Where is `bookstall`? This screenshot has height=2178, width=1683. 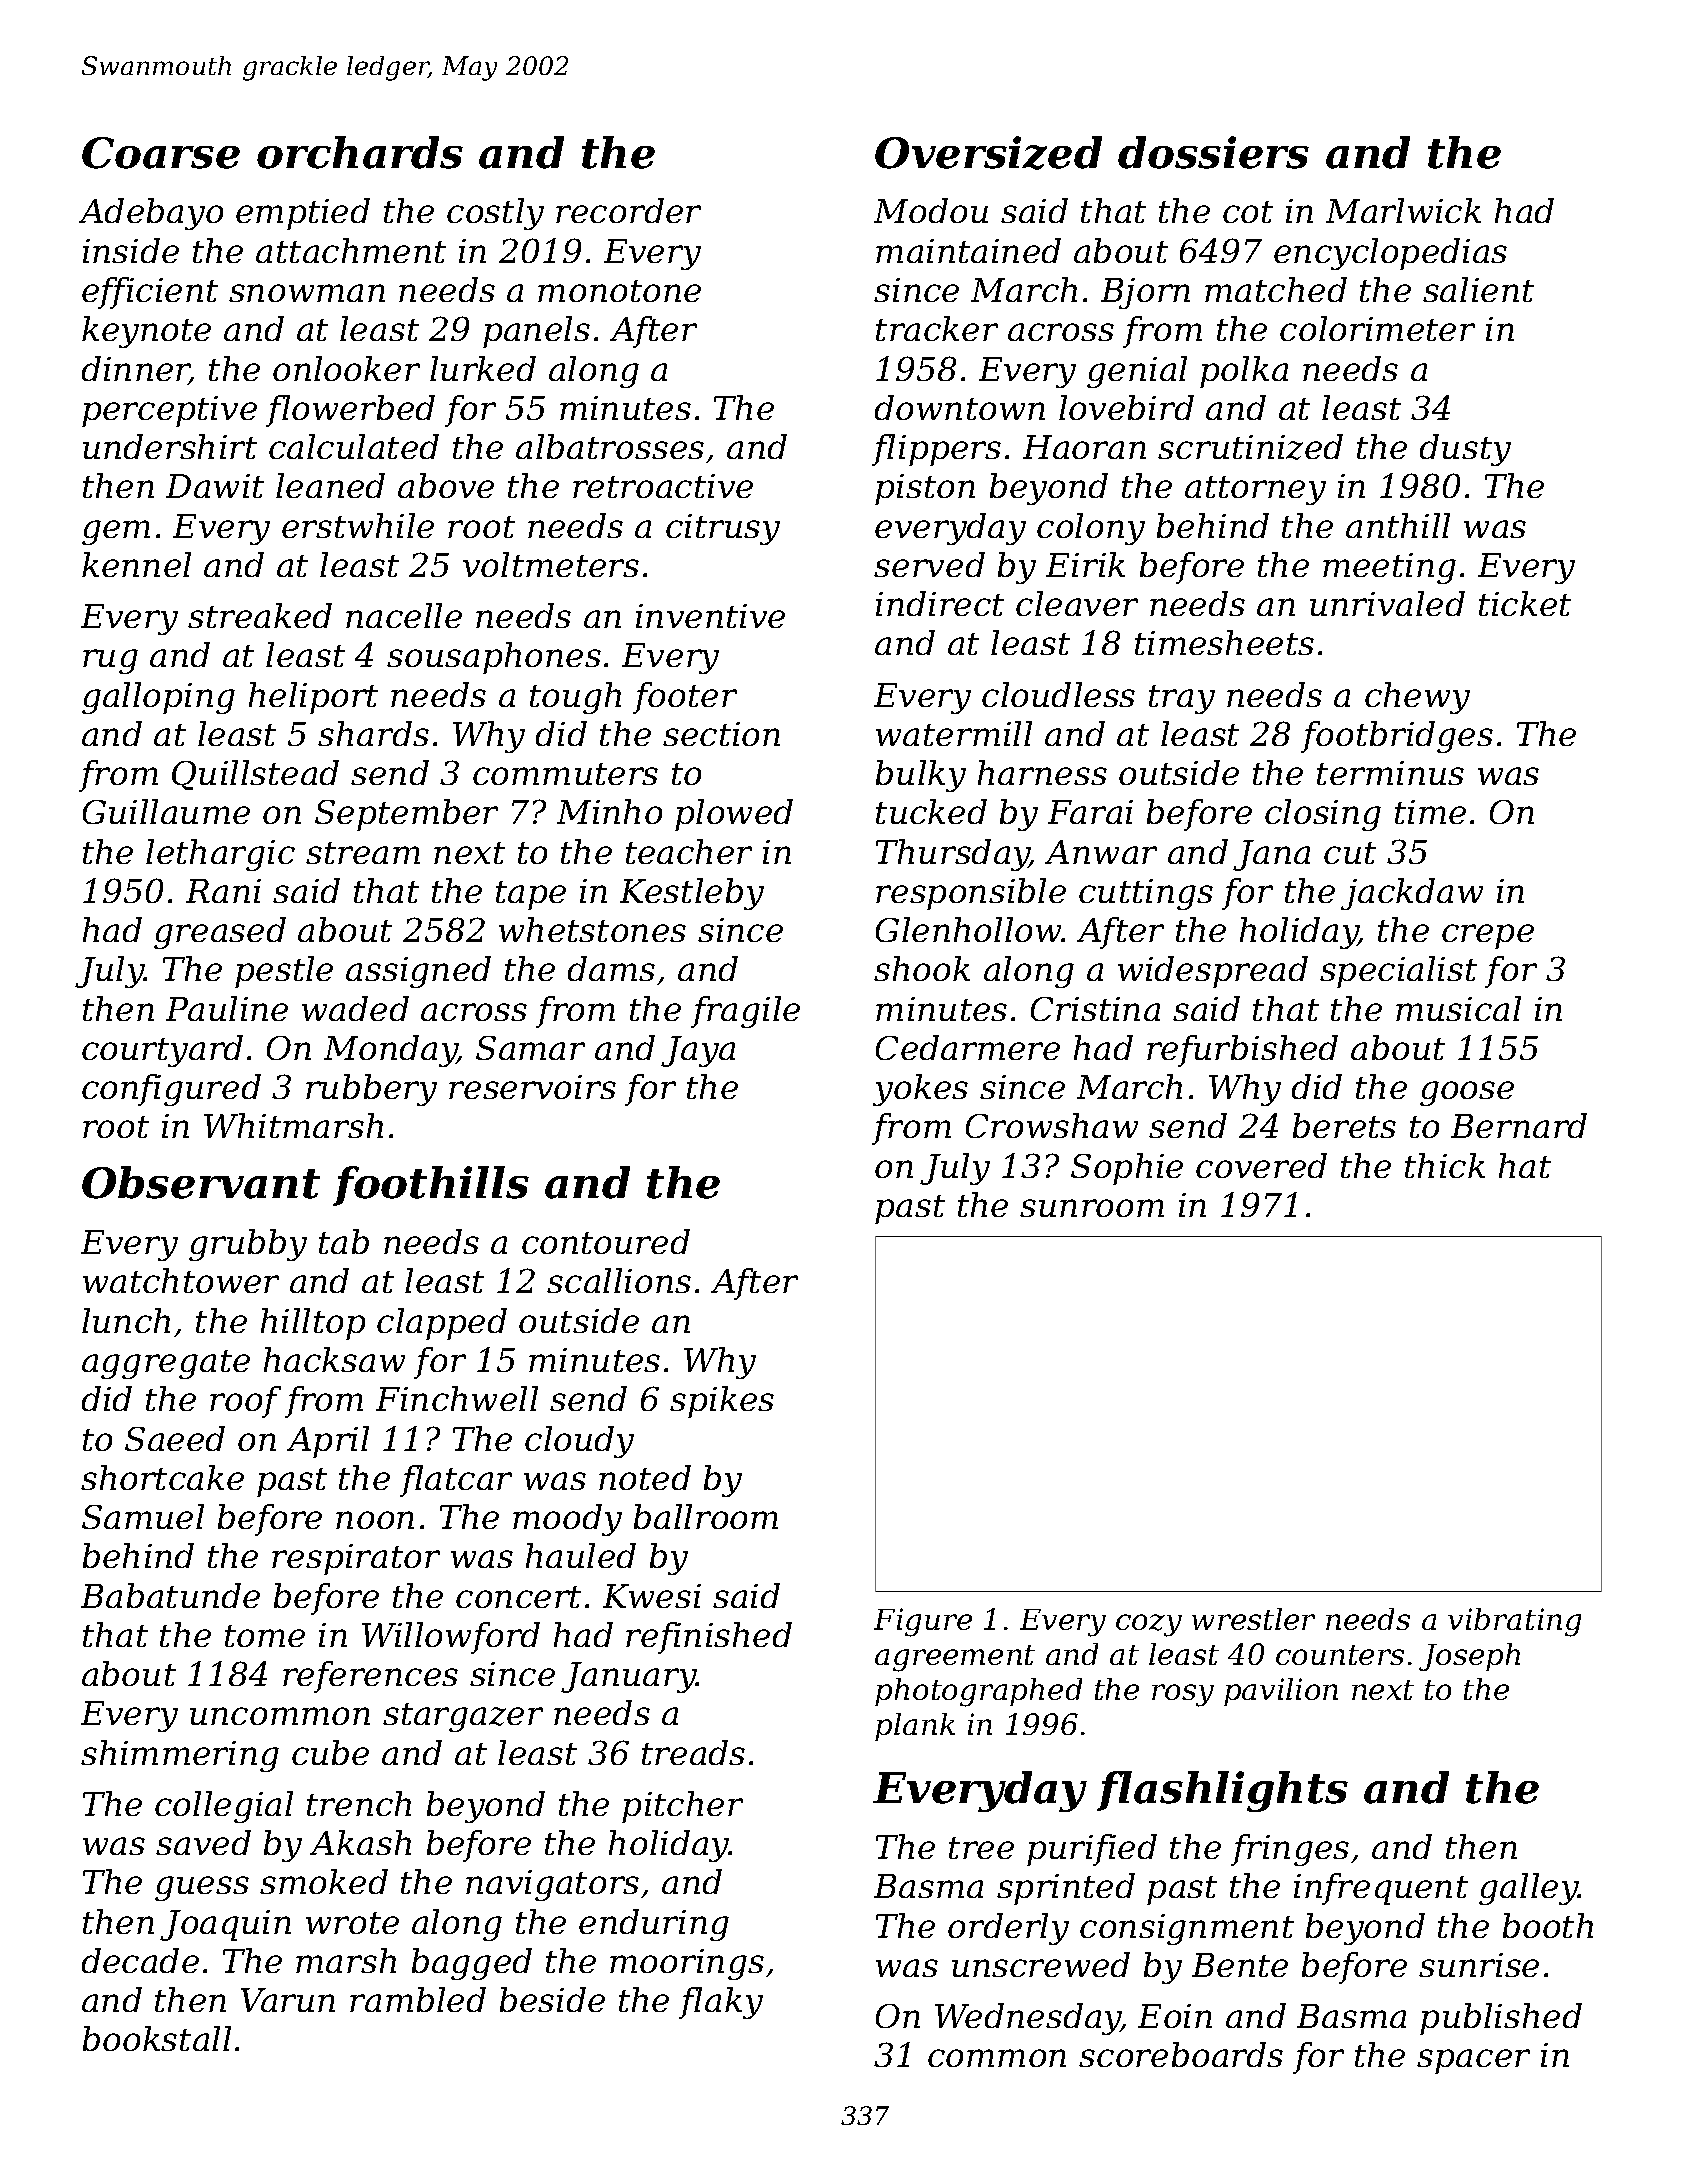 bookstall is located at coordinates (157, 2038).
